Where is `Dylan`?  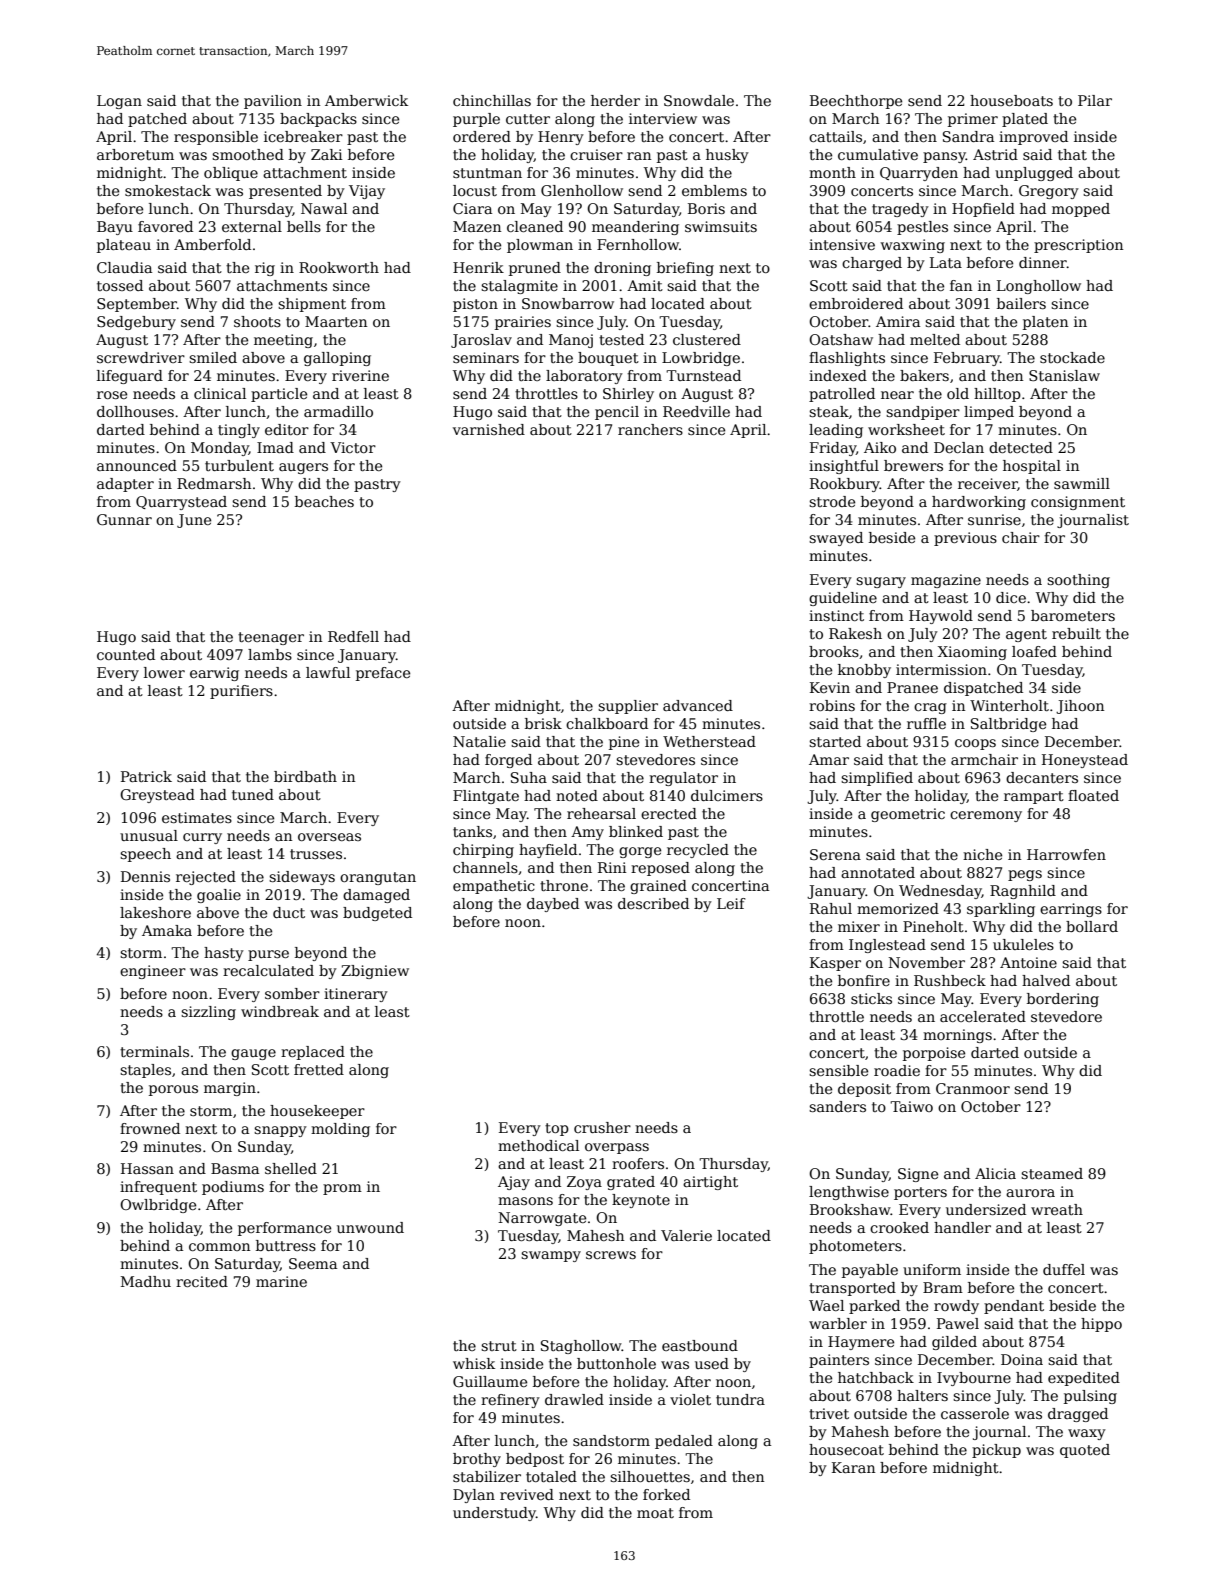 Dylan is located at coordinates (474, 1496).
